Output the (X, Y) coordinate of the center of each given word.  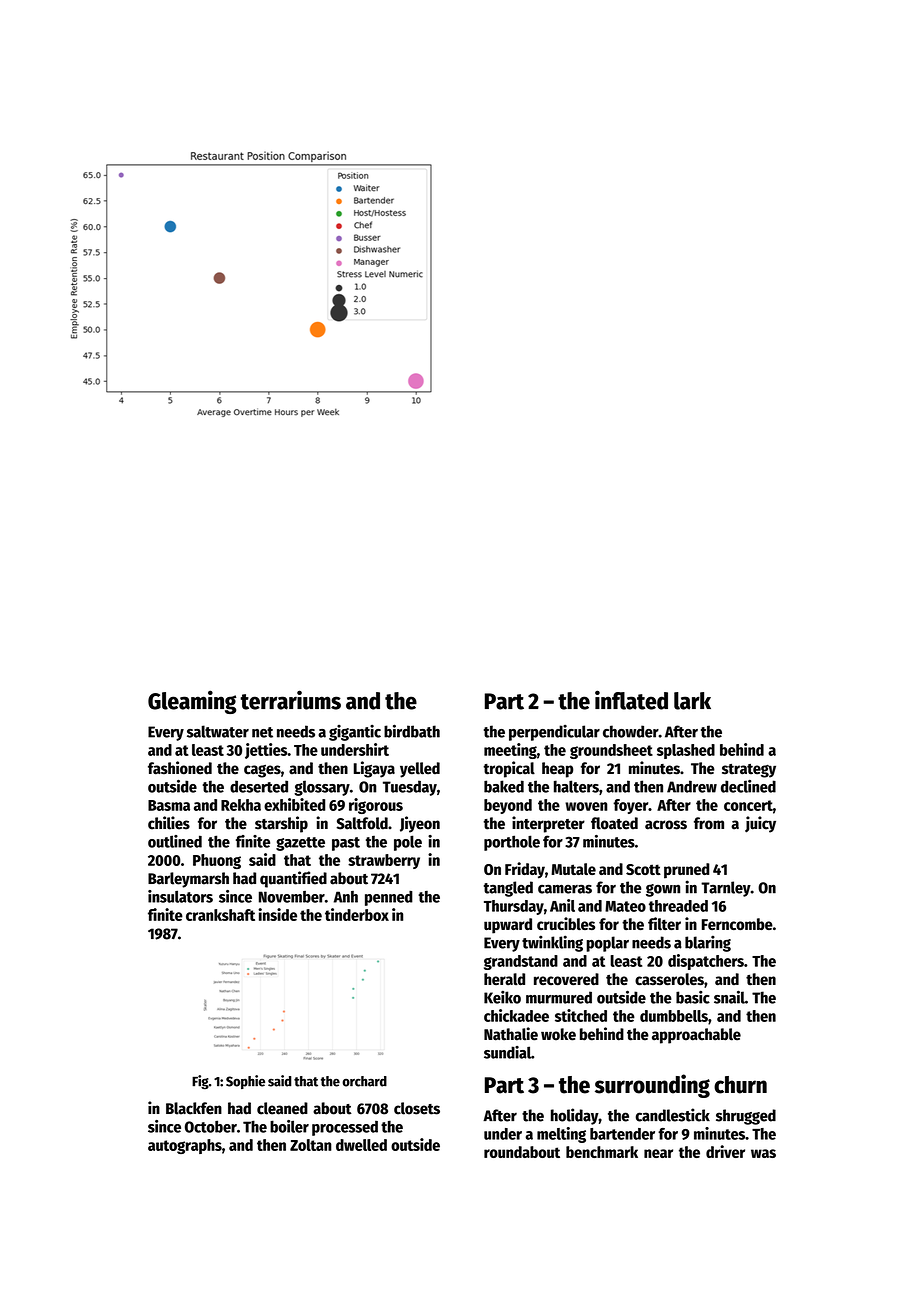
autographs (185, 1146)
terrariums (290, 700)
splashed (686, 751)
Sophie (245, 1082)
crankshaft (220, 915)
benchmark (602, 1152)
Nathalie (511, 1034)
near (658, 1153)
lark (692, 701)
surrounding (652, 1086)
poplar (607, 944)
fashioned (180, 768)
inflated (631, 700)
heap (557, 770)
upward (508, 926)
